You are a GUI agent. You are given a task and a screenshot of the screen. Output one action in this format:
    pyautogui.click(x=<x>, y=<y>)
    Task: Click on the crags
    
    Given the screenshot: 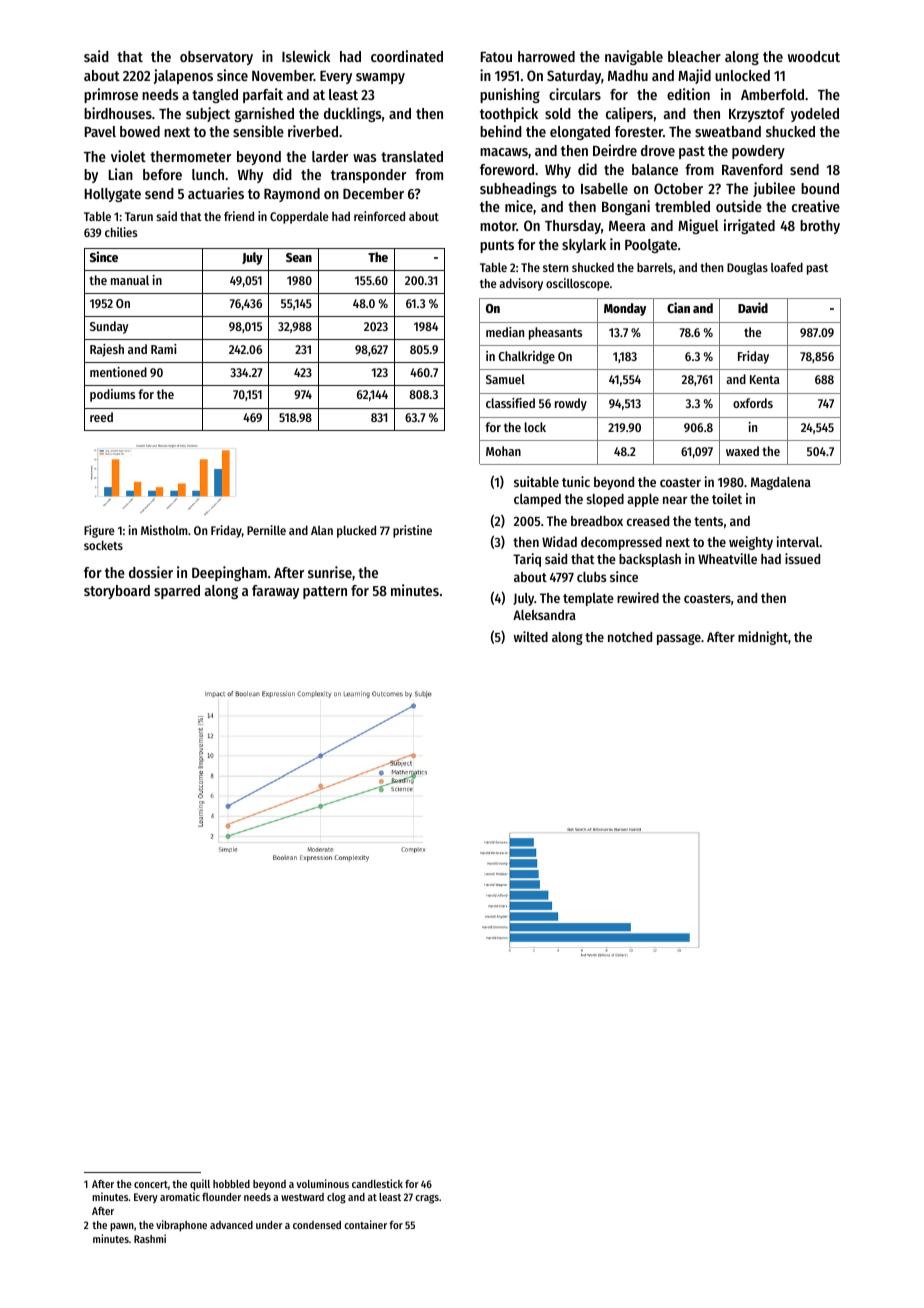 What is the action you would take?
    pyautogui.click(x=427, y=1199)
